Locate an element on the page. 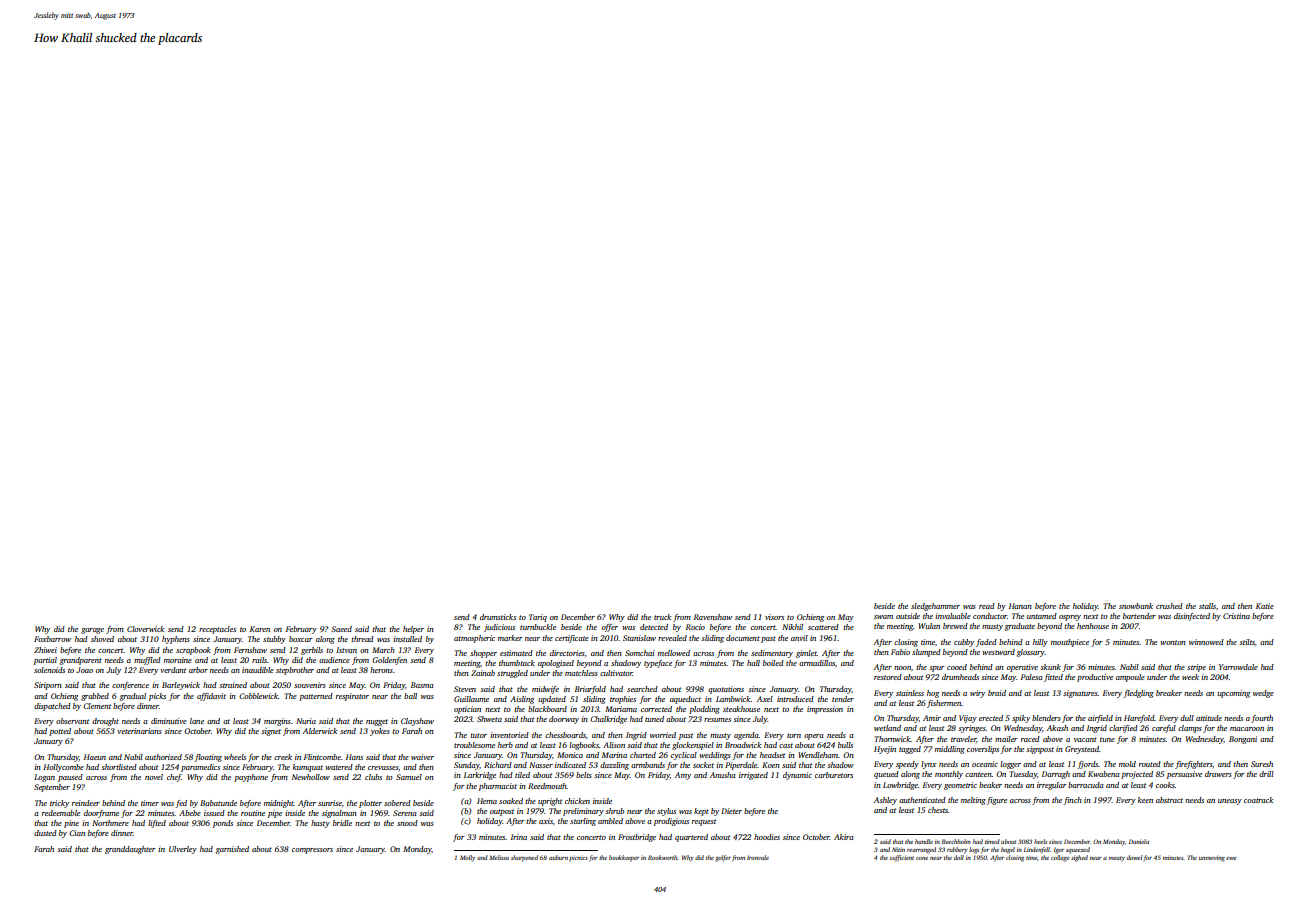 Image resolution: width=1308 pixels, height=924 pixels. Hanan is located at coordinates (1020, 606).
